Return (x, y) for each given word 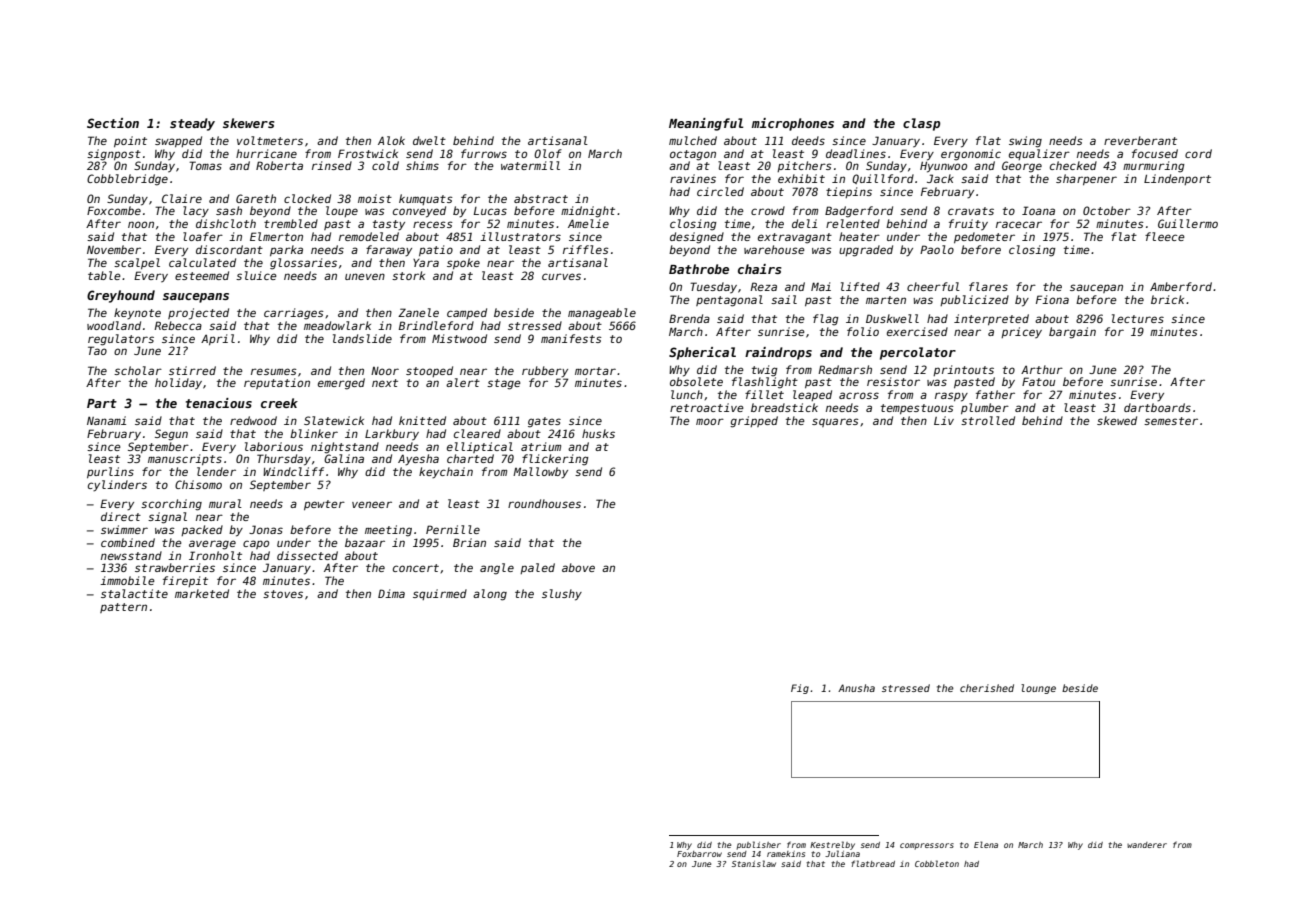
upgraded (866, 251)
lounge (1038, 689)
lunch (687, 394)
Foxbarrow (699, 854)
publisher (759, 845)
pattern (123, 608)
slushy (562, 595)
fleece (1165, 236)
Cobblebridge (127, 180)
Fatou (1038, 381)
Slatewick (334, 420)
